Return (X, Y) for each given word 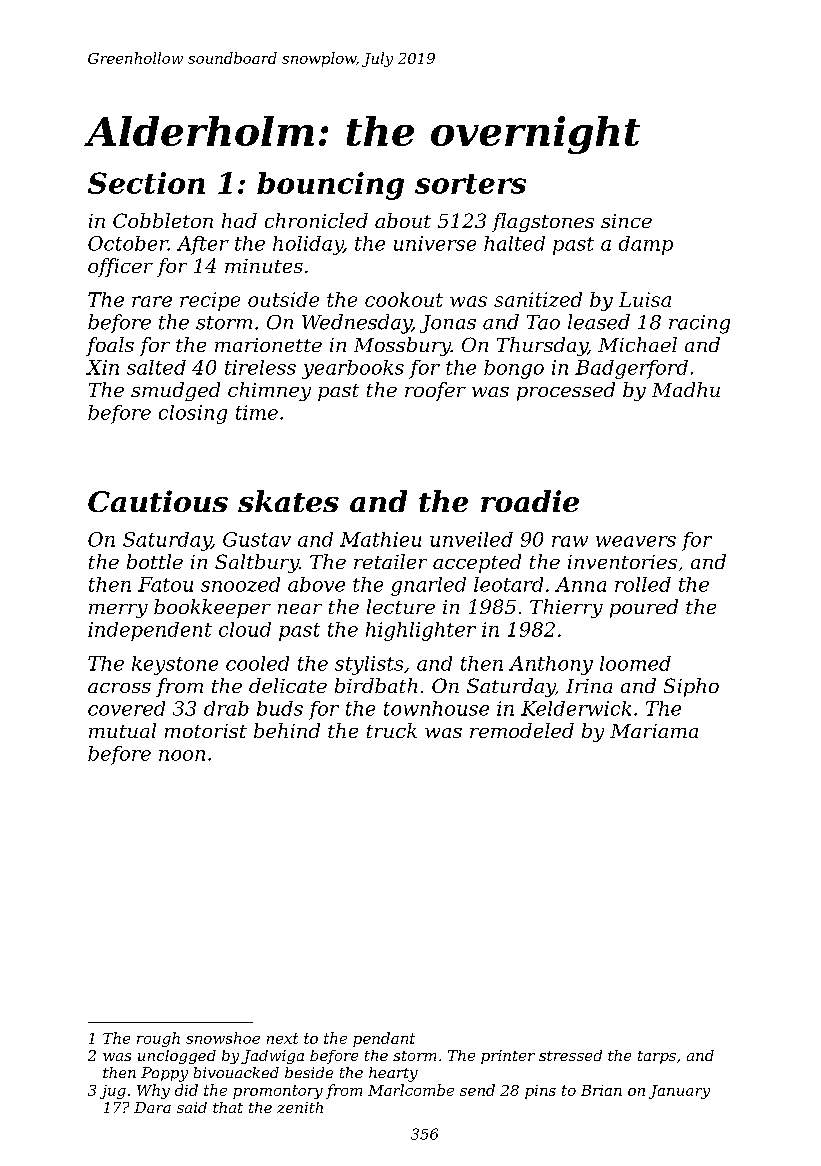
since (626, 221)
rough (158, 1039)
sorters (470, 184)
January (679, 1092)
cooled (257, 663)
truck (392, 730)
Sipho (691, 687)
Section (146, 183)
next (282, 1038)
